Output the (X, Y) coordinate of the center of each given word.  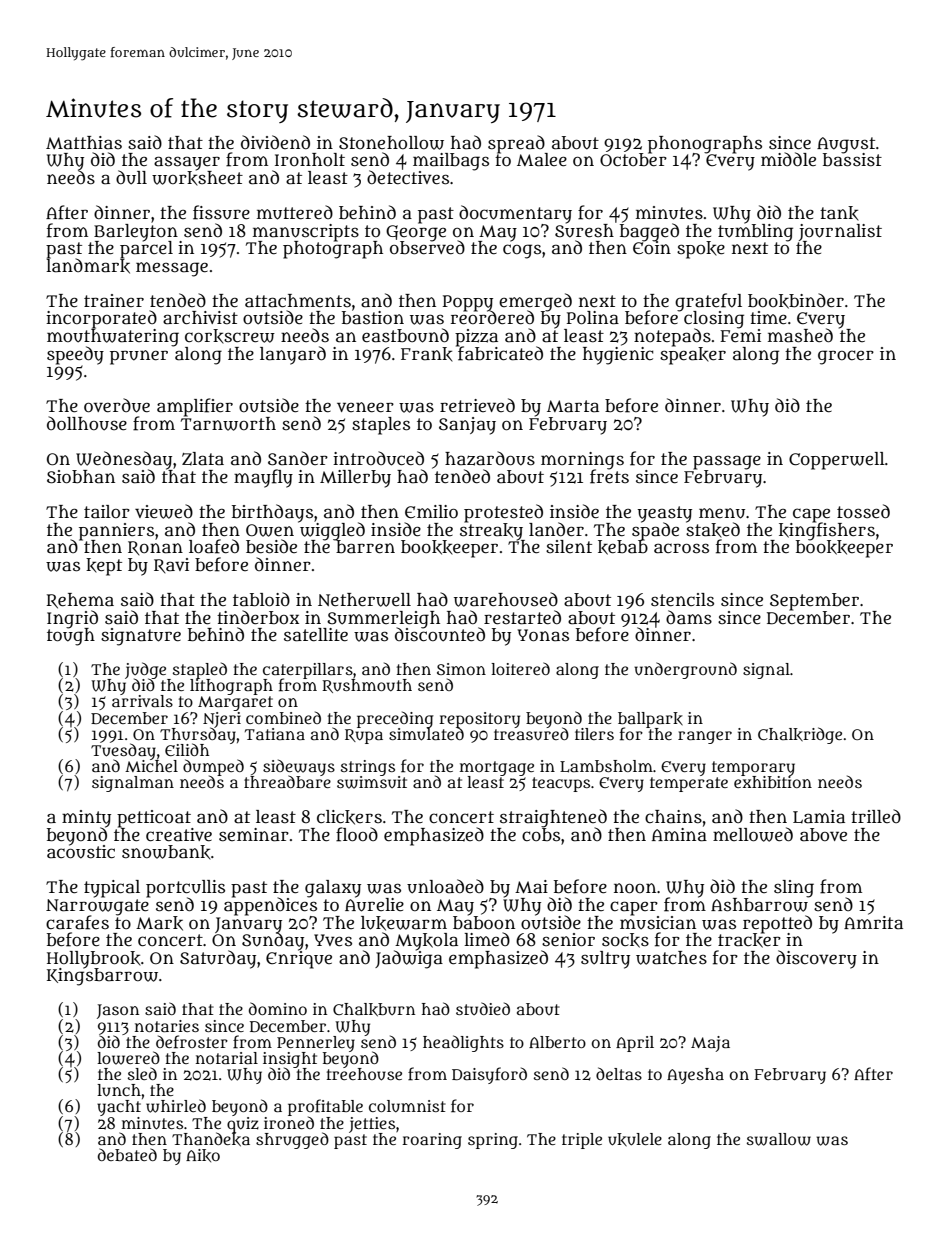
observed (427, 248)
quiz (243, 1125)
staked (713, 530)
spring (493, 1141)
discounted (440, 635)
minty (86, 818)
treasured (531, 733)
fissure (221, 212)
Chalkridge (800, 735)
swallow (779, 1139)
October (633, 159)
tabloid (261, 599)
